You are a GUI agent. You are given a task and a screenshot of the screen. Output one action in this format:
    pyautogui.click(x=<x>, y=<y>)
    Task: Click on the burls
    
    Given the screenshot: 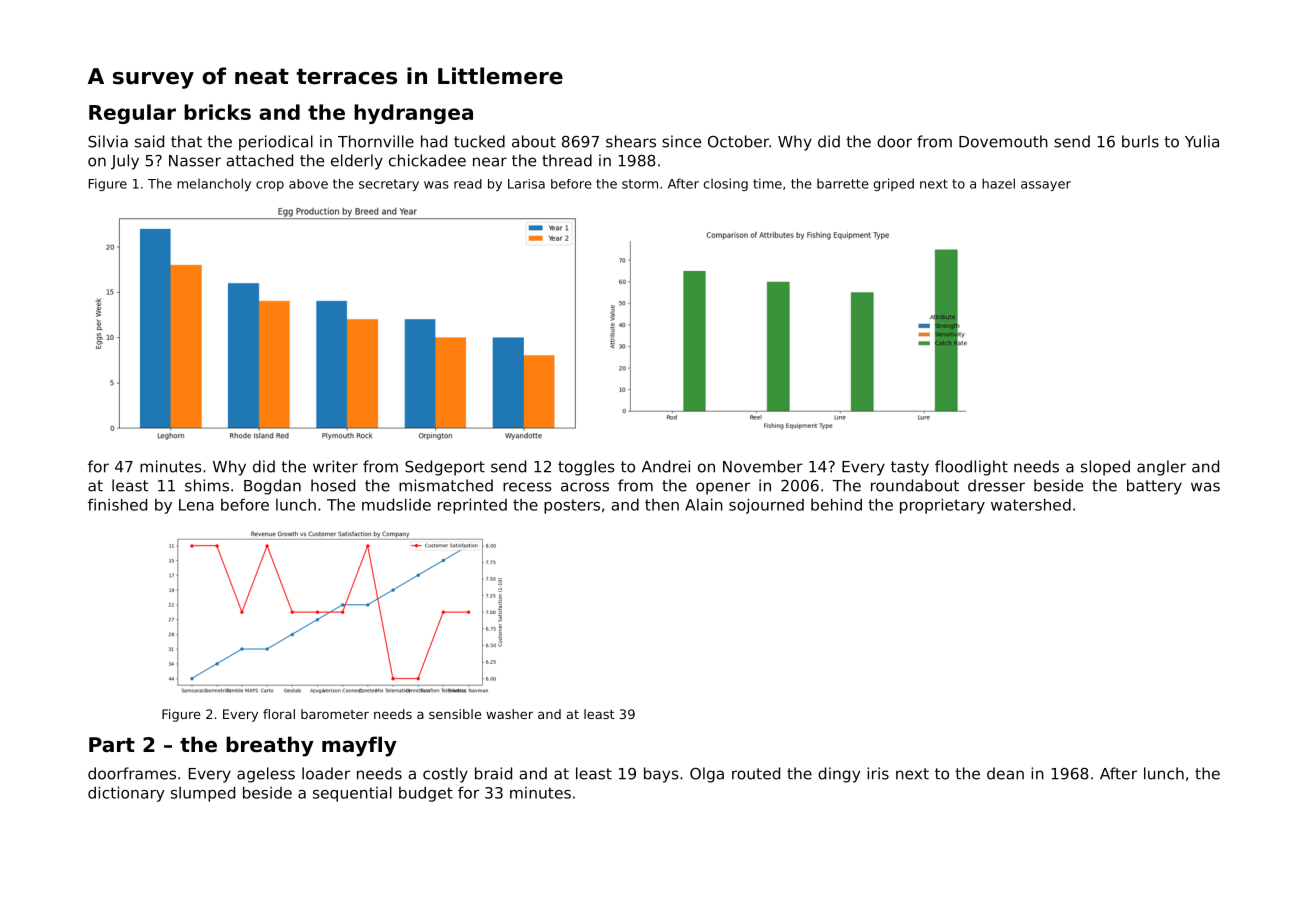 What is the action you would take?
    pyautogui.click(x=1140, y=141)
